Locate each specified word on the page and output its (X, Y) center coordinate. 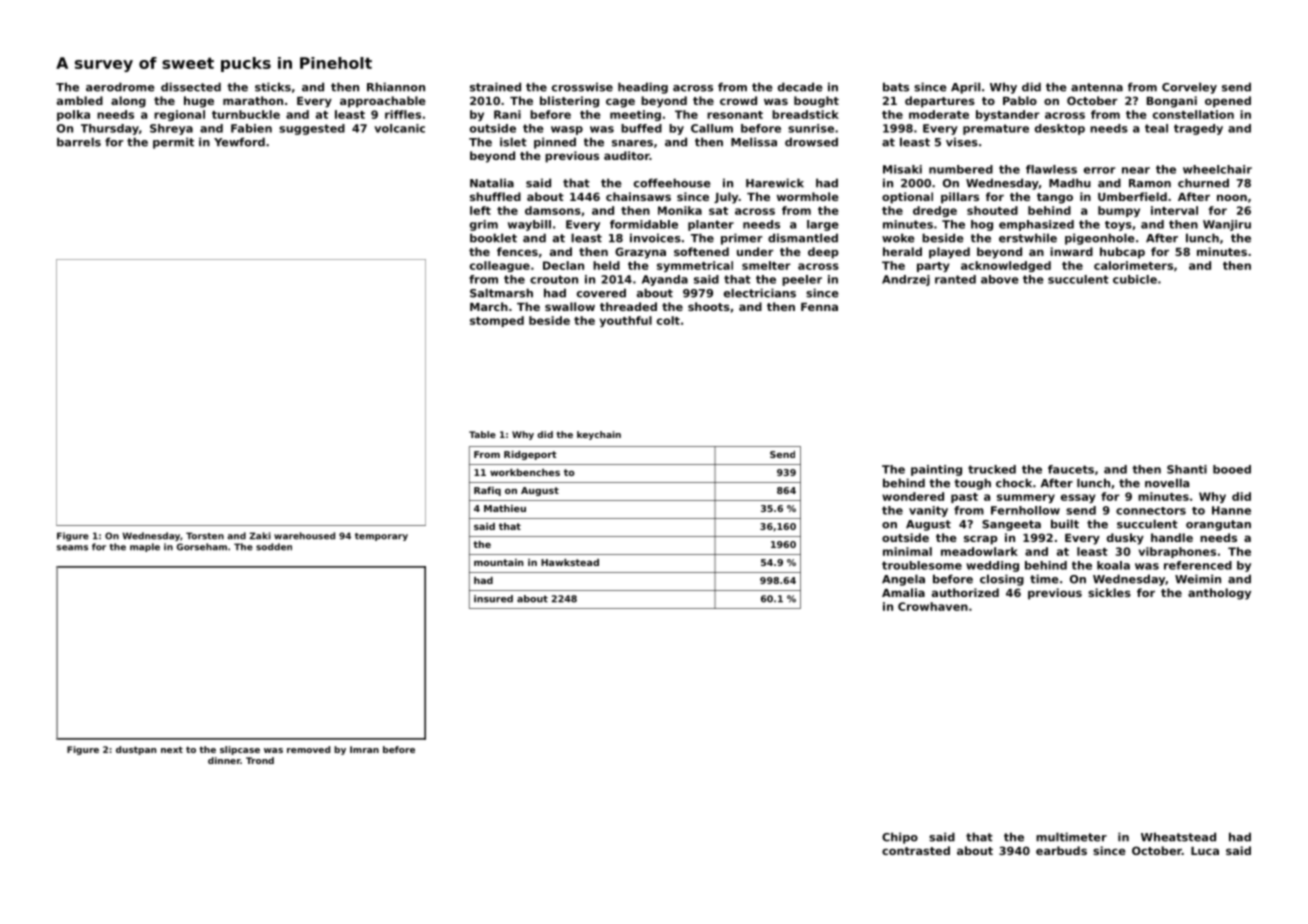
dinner (224, 760)
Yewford (239, 142)
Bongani (1172, 102)
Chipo (900, 838)
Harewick (775, 183)
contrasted (916, 850)
